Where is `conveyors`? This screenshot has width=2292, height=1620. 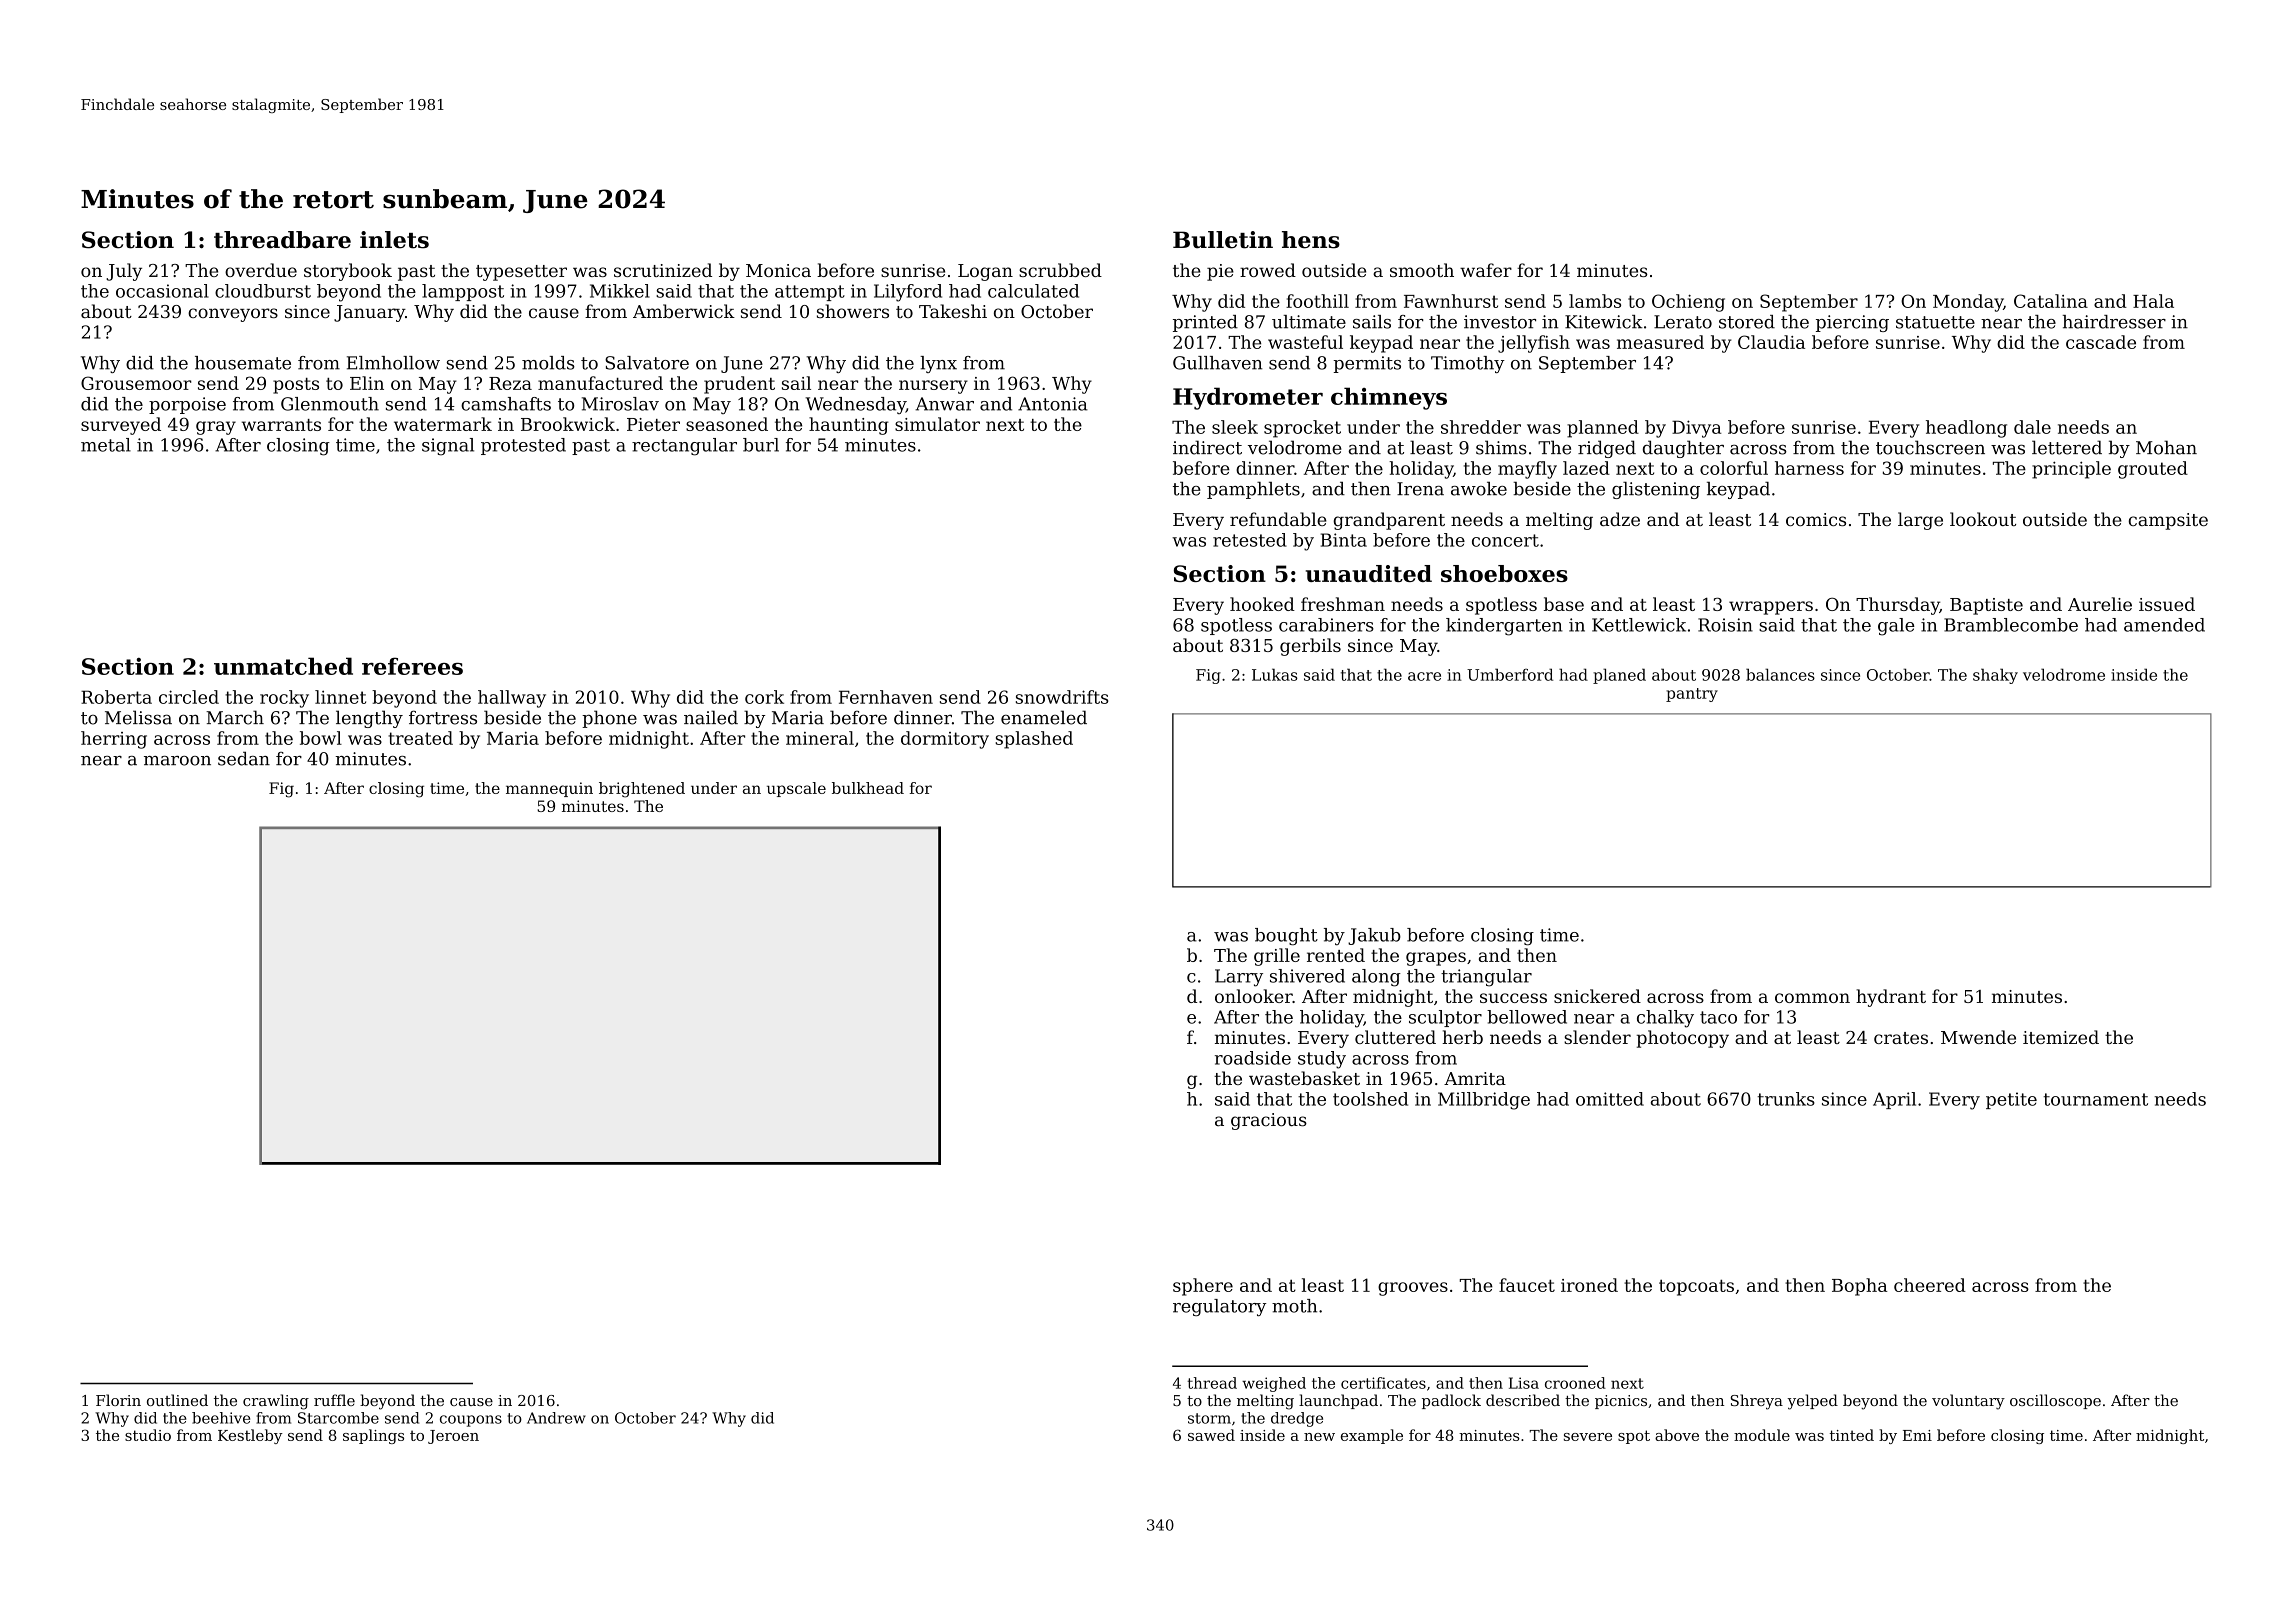 conveyors is located at coordinates (233, 315).
